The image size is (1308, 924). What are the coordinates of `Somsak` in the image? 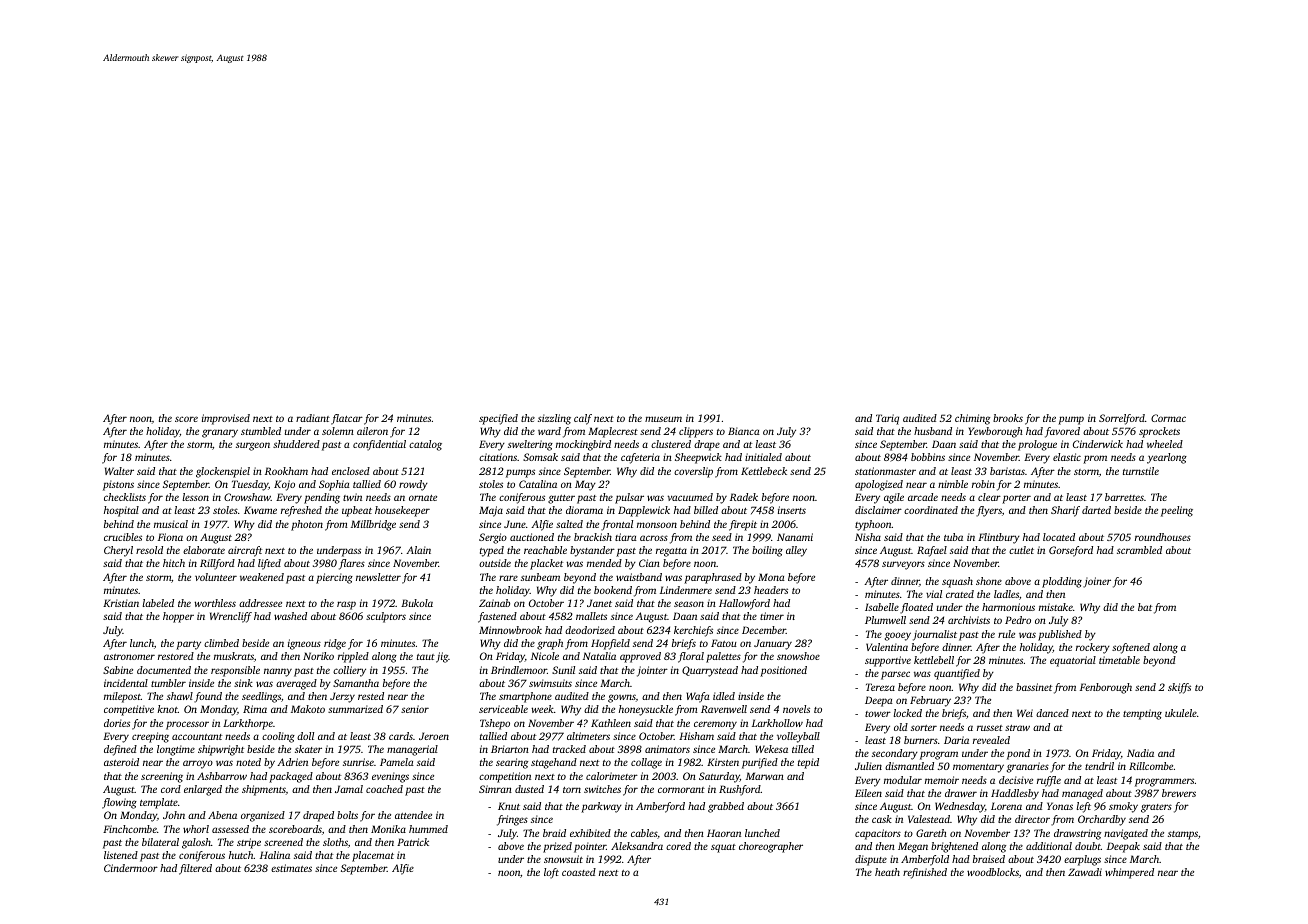 It's located at (540, 457).
